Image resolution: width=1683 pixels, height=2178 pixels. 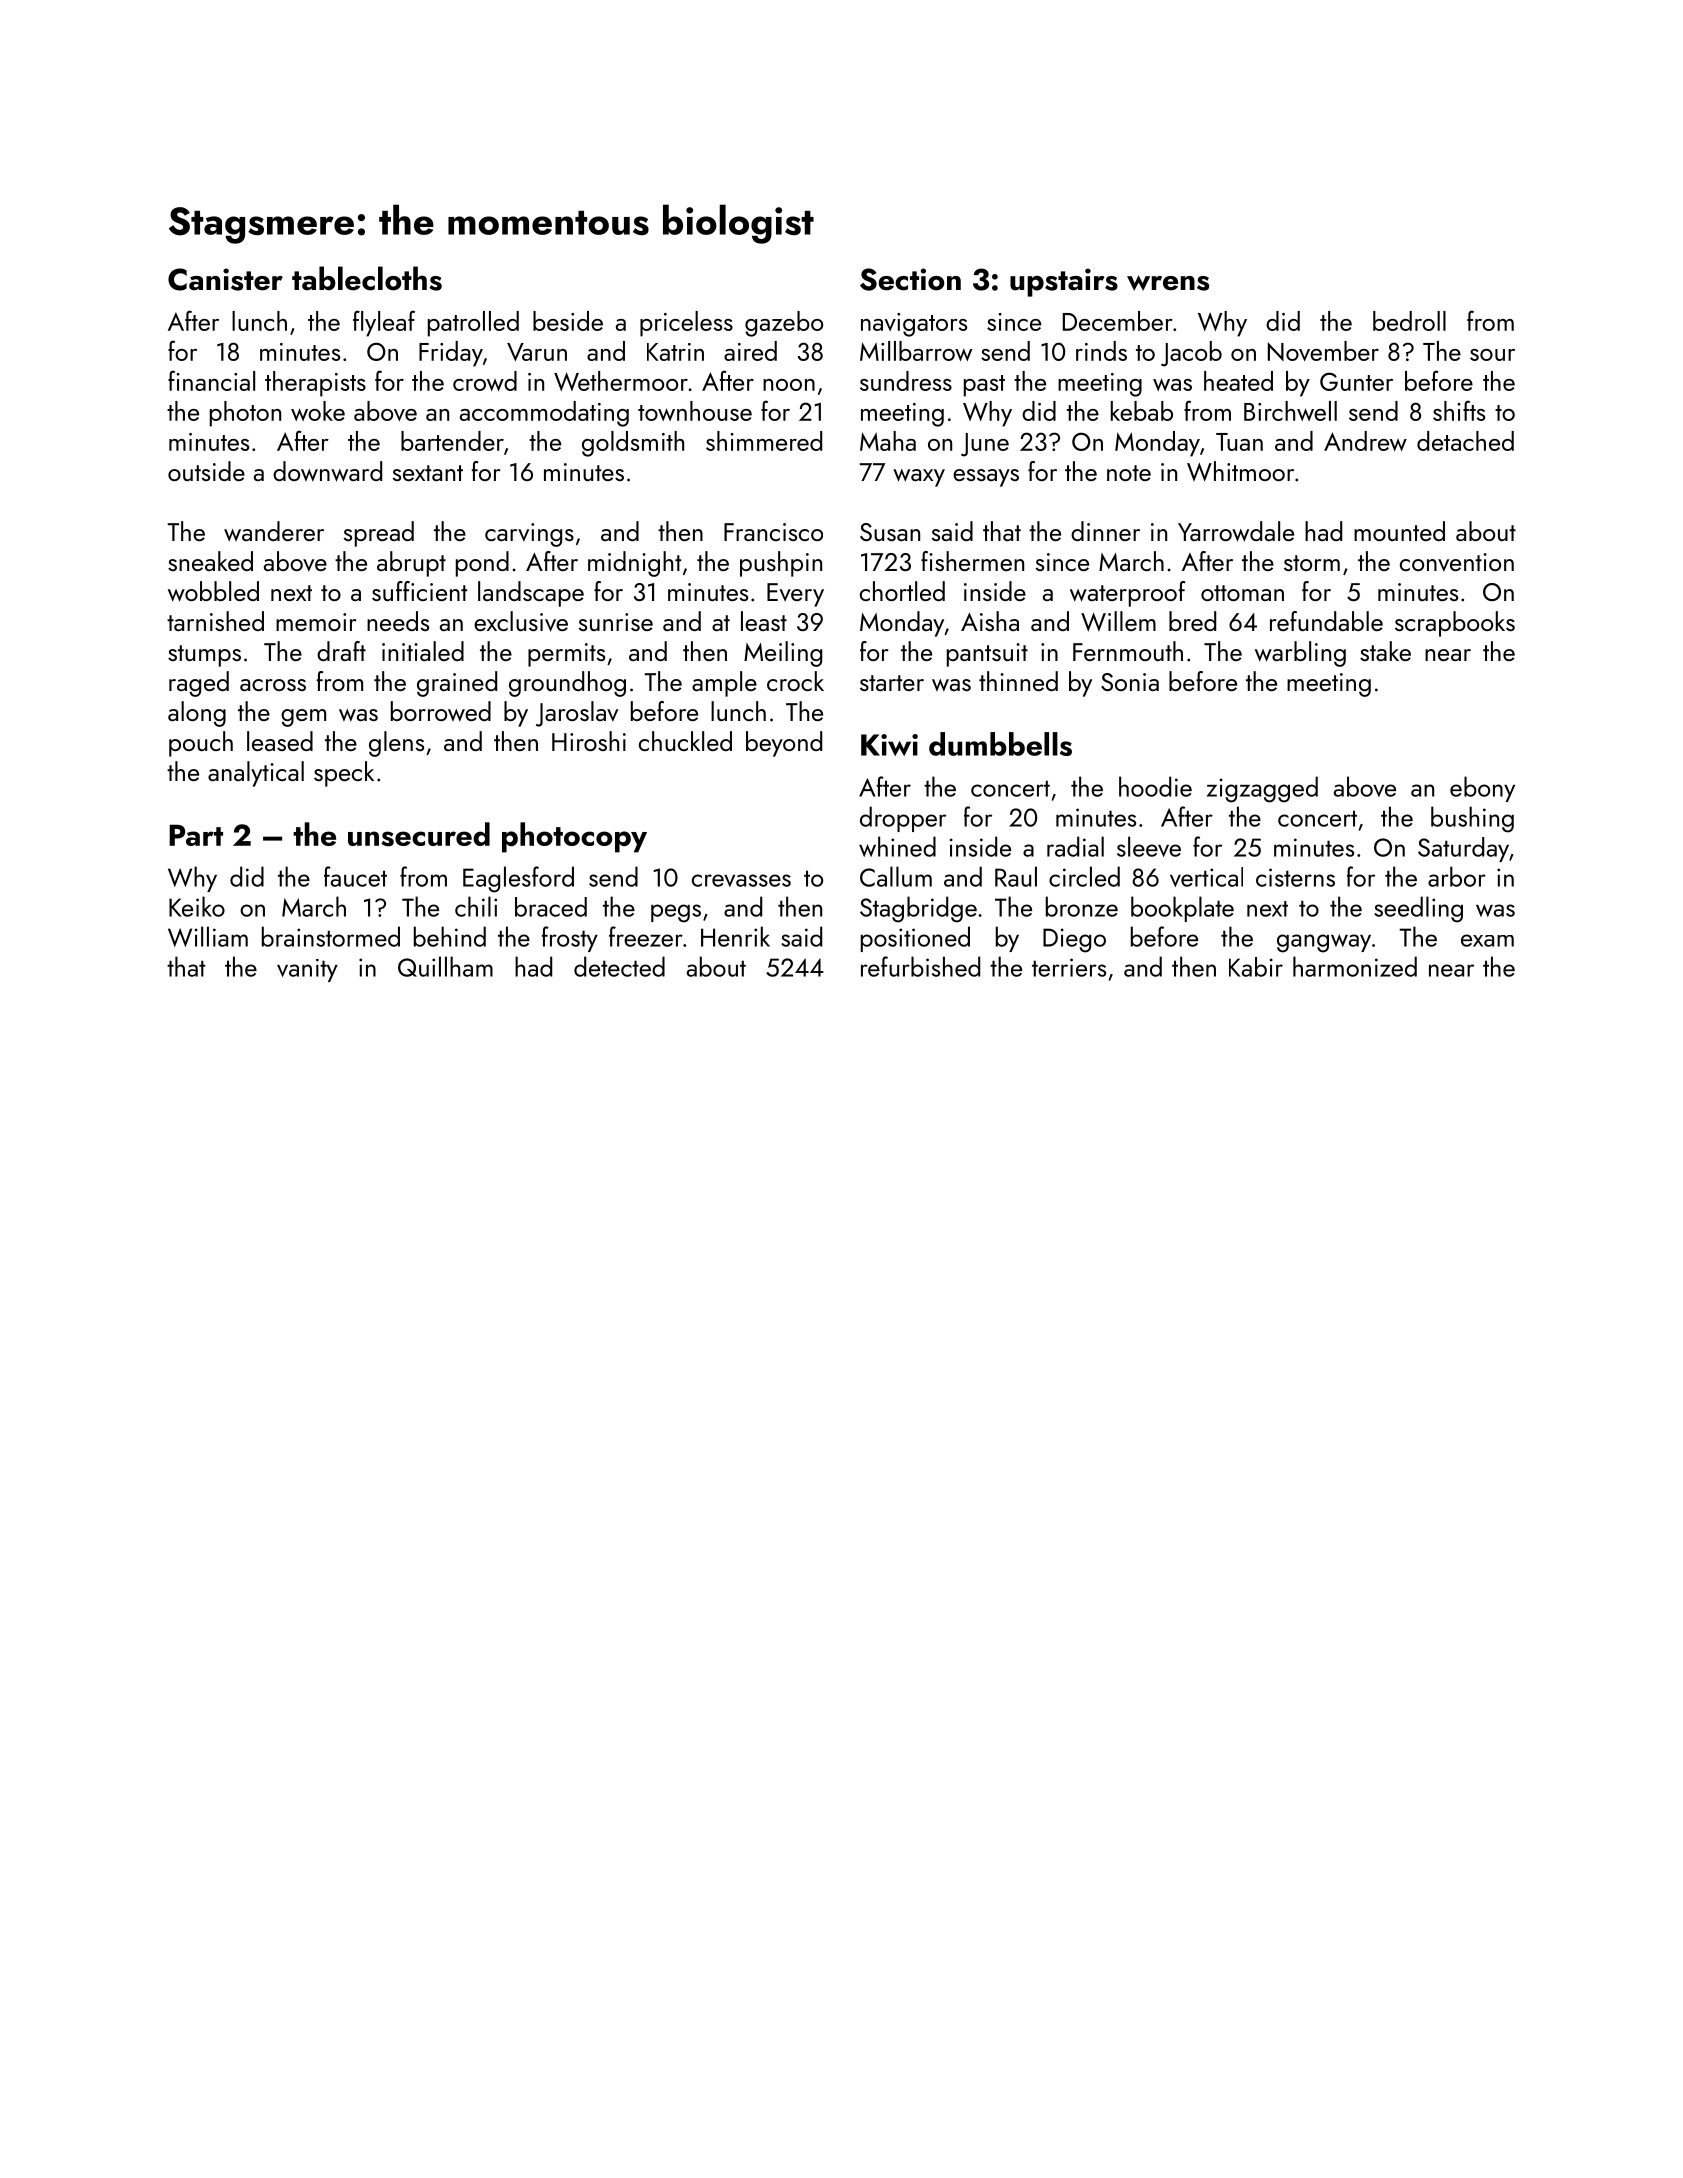 I want to click on fishermen, so click(x=972, y=561).
